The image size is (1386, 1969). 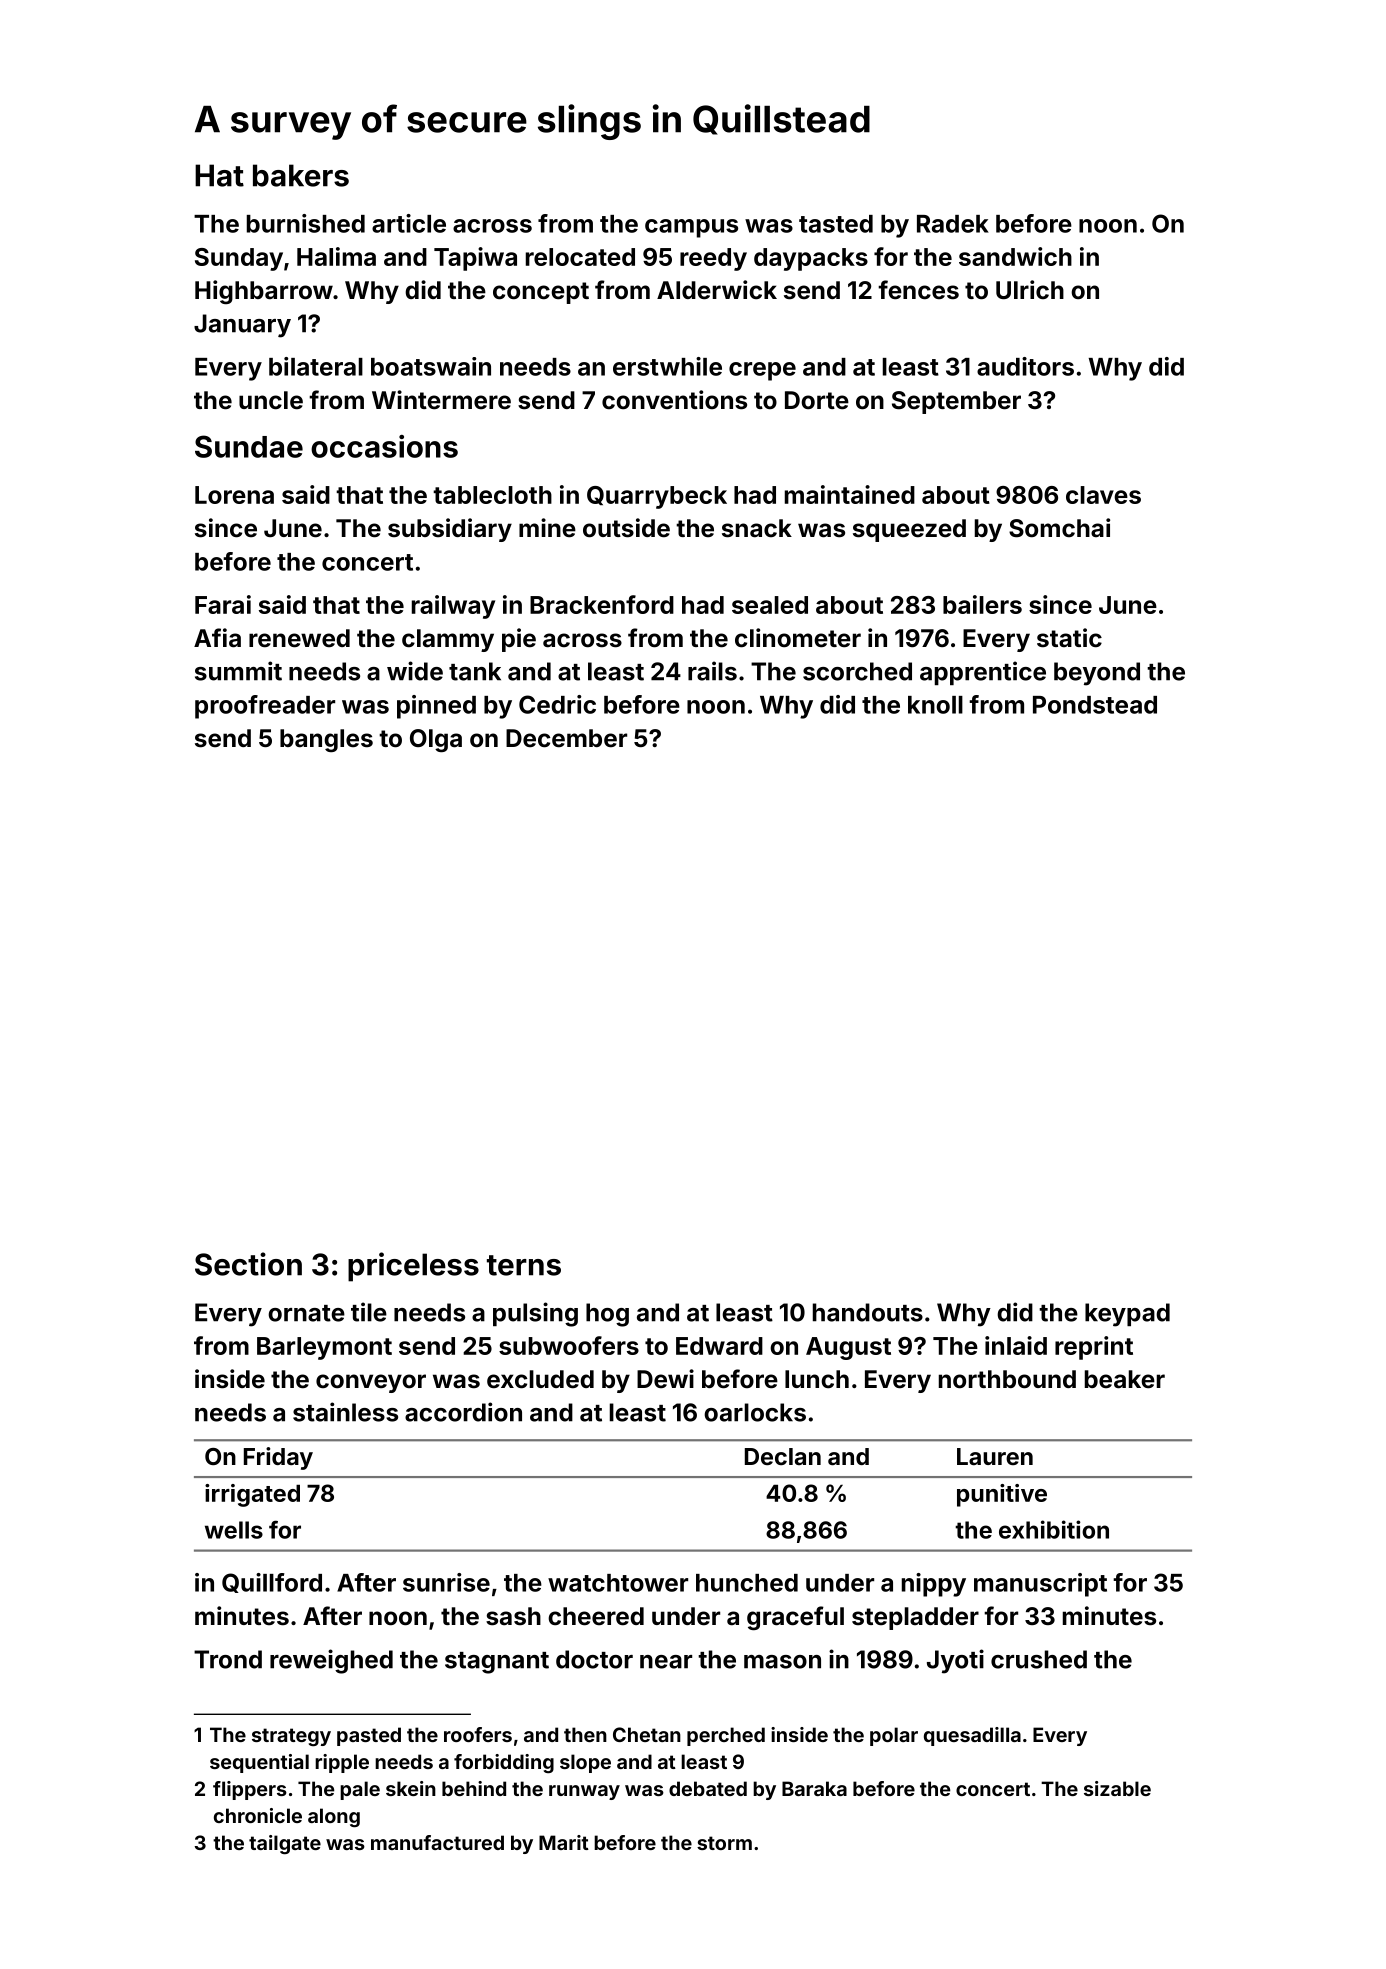 What do you see at coordinates (691, 228) in the image?
I see `campus` at bounding box center [691, 228].
